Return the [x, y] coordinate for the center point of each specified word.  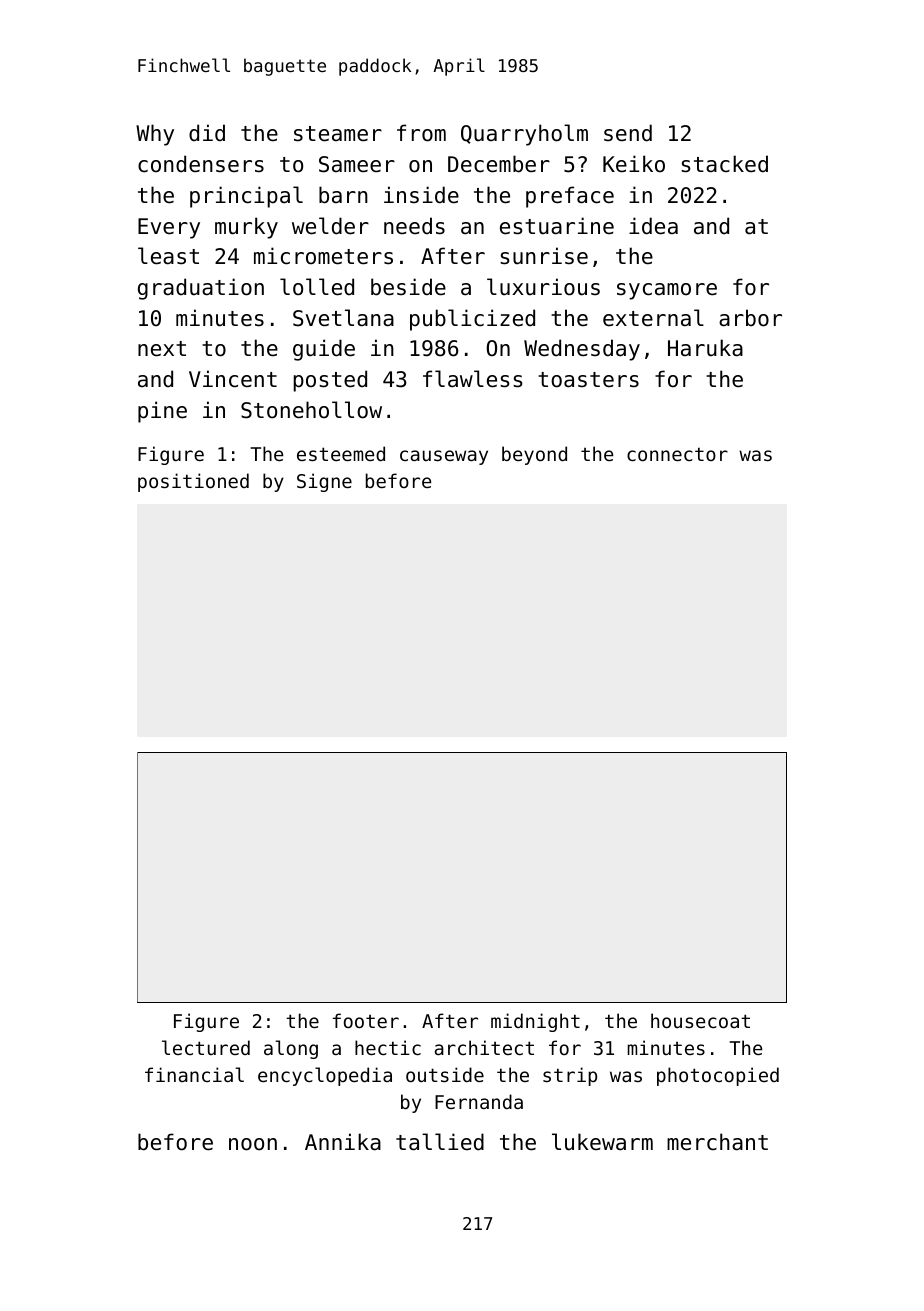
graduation [201, 289]
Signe [324, 482]
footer [366, 1020]
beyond [534, 455]
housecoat [700, 1020]
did [207, 133]
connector [677, 454]
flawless [473, 379]
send [628, 133]
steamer [338, 134]
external [653, 318]
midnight [535, 1022]
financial [194, 1074]
